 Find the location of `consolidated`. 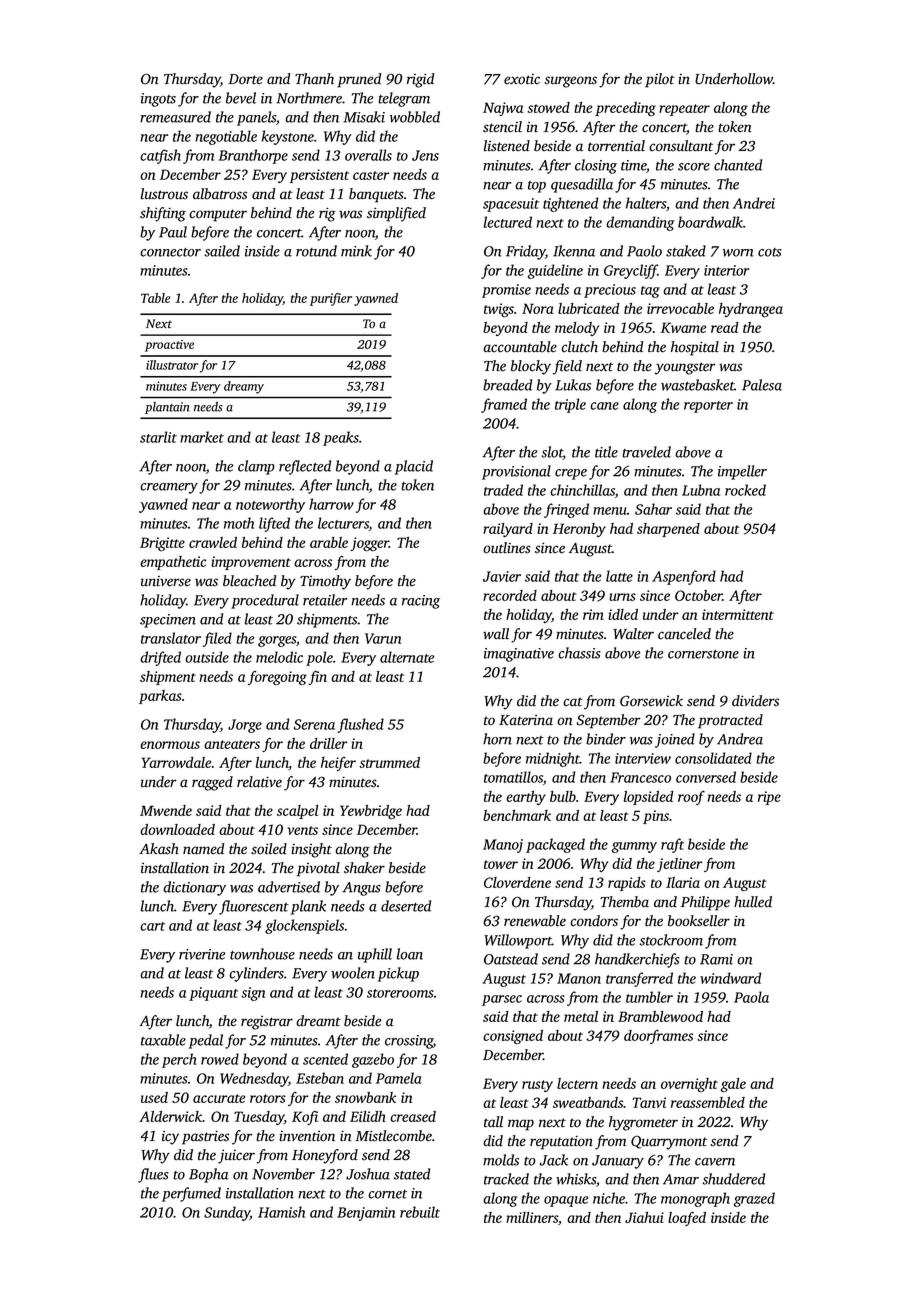

consolidated is located at coordinates (713, 758).
